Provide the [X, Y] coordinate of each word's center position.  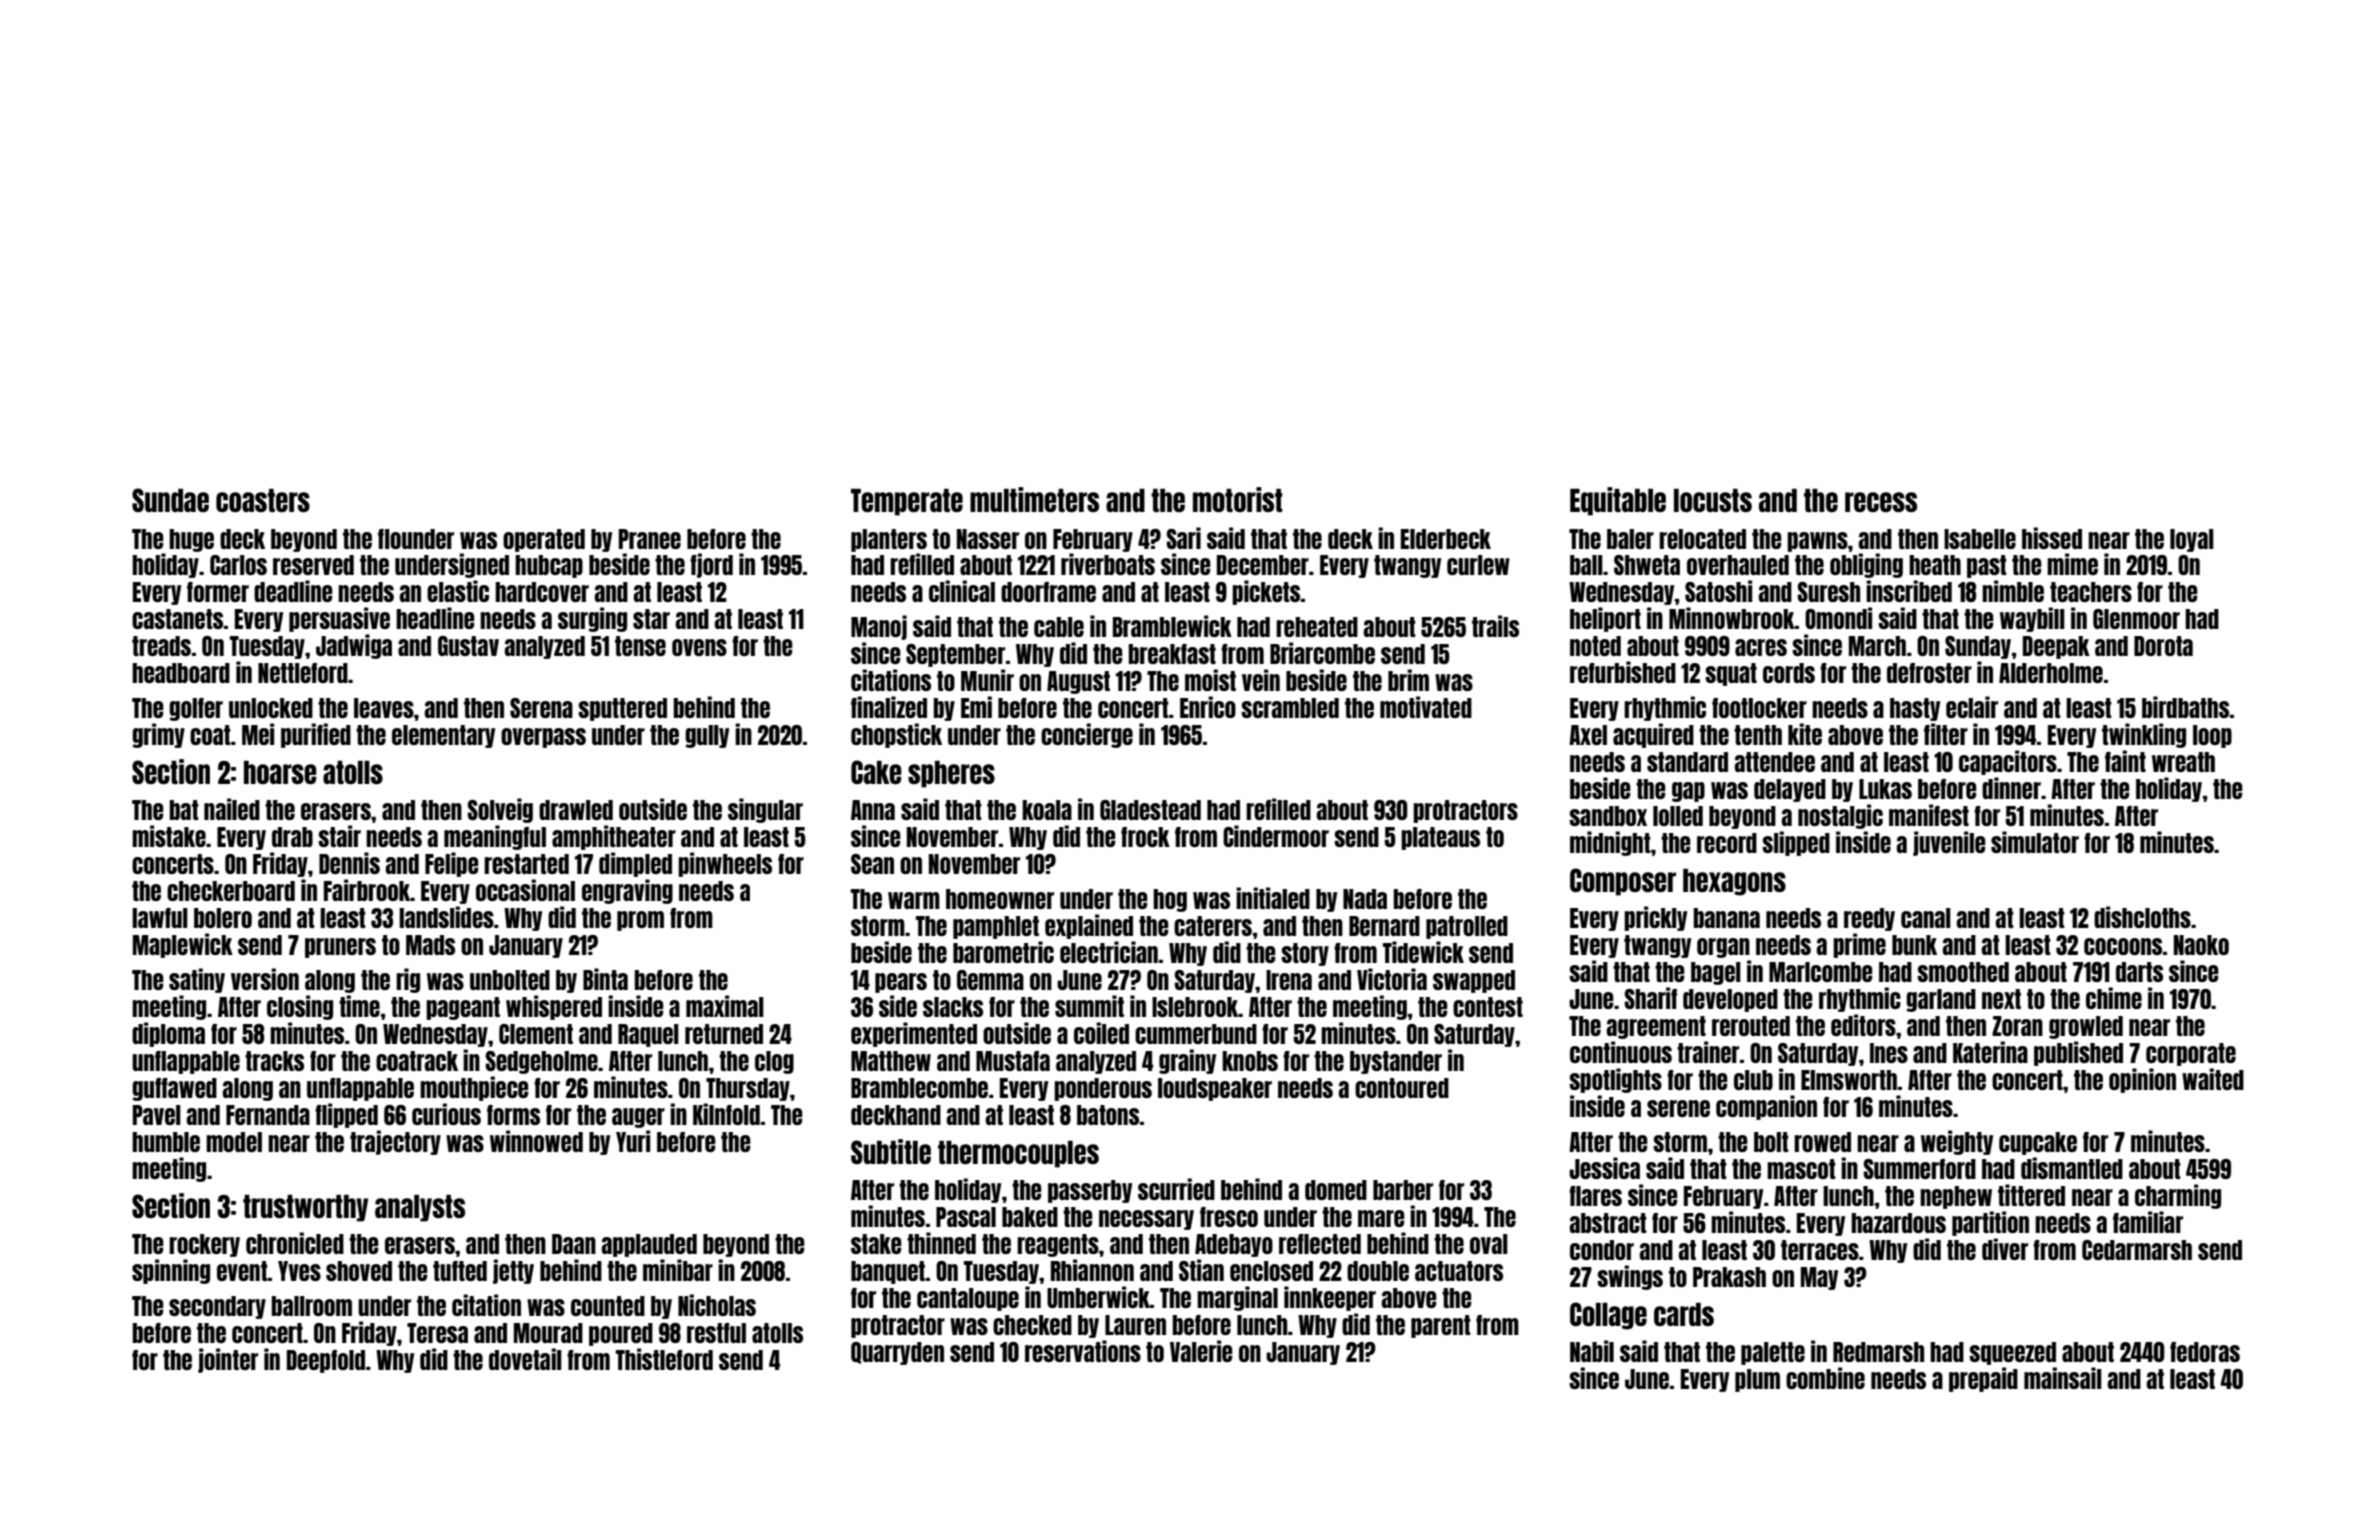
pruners [340, 948]
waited [2213, 1079]
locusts [1713, 500]
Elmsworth [1849, 1080]
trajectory [395, 1142]
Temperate [907, 502]
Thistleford [664, 1359]
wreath [2183, 762]
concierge [1087, 735]
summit [1089, 1006]
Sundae [170, 500]
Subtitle [891, 1151]
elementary [443, 736]
